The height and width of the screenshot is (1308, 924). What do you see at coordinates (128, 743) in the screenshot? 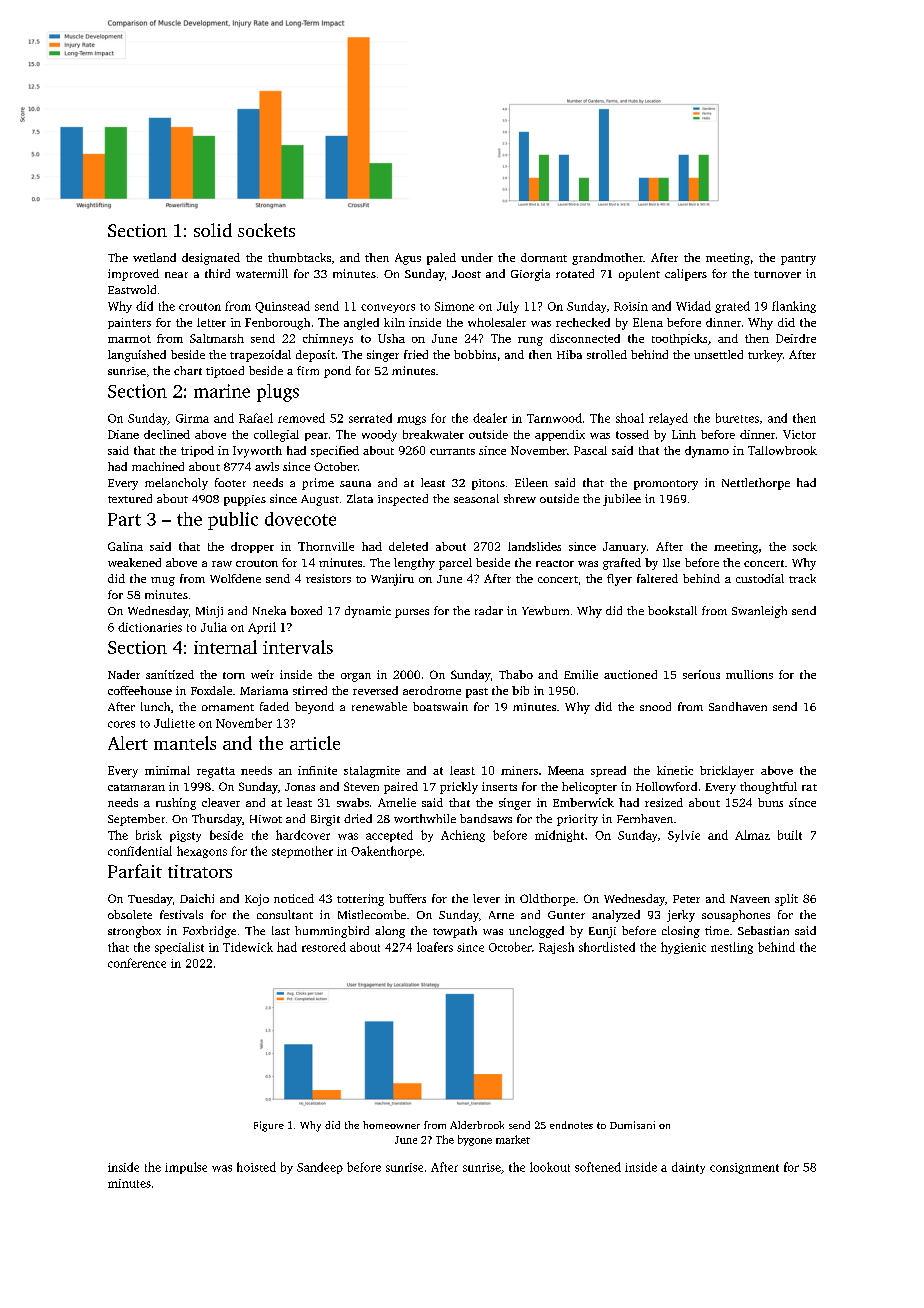
I see `Alert` at bounding box center [128, 743].
